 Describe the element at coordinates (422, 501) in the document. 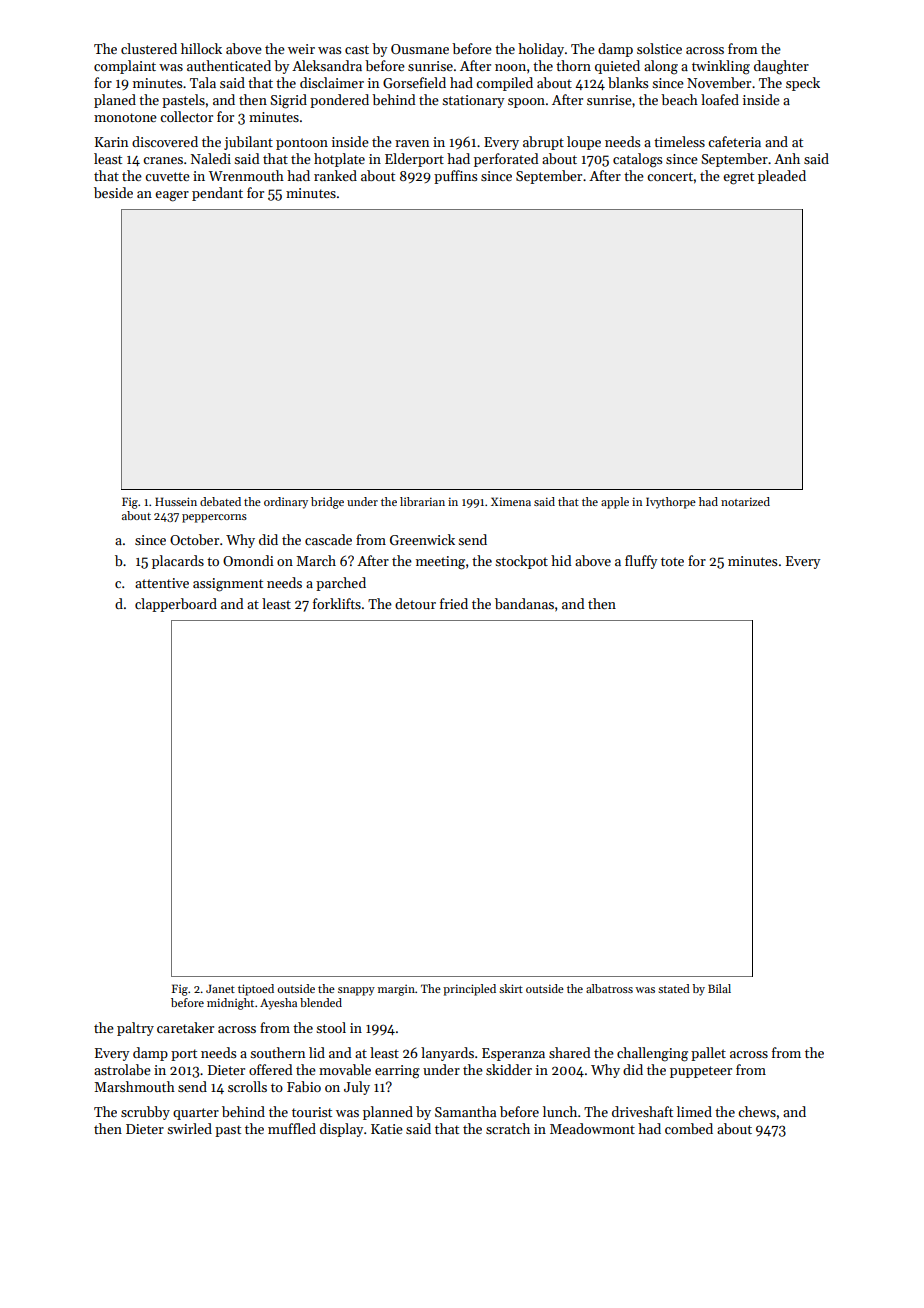

I see `librarian` at that location.
